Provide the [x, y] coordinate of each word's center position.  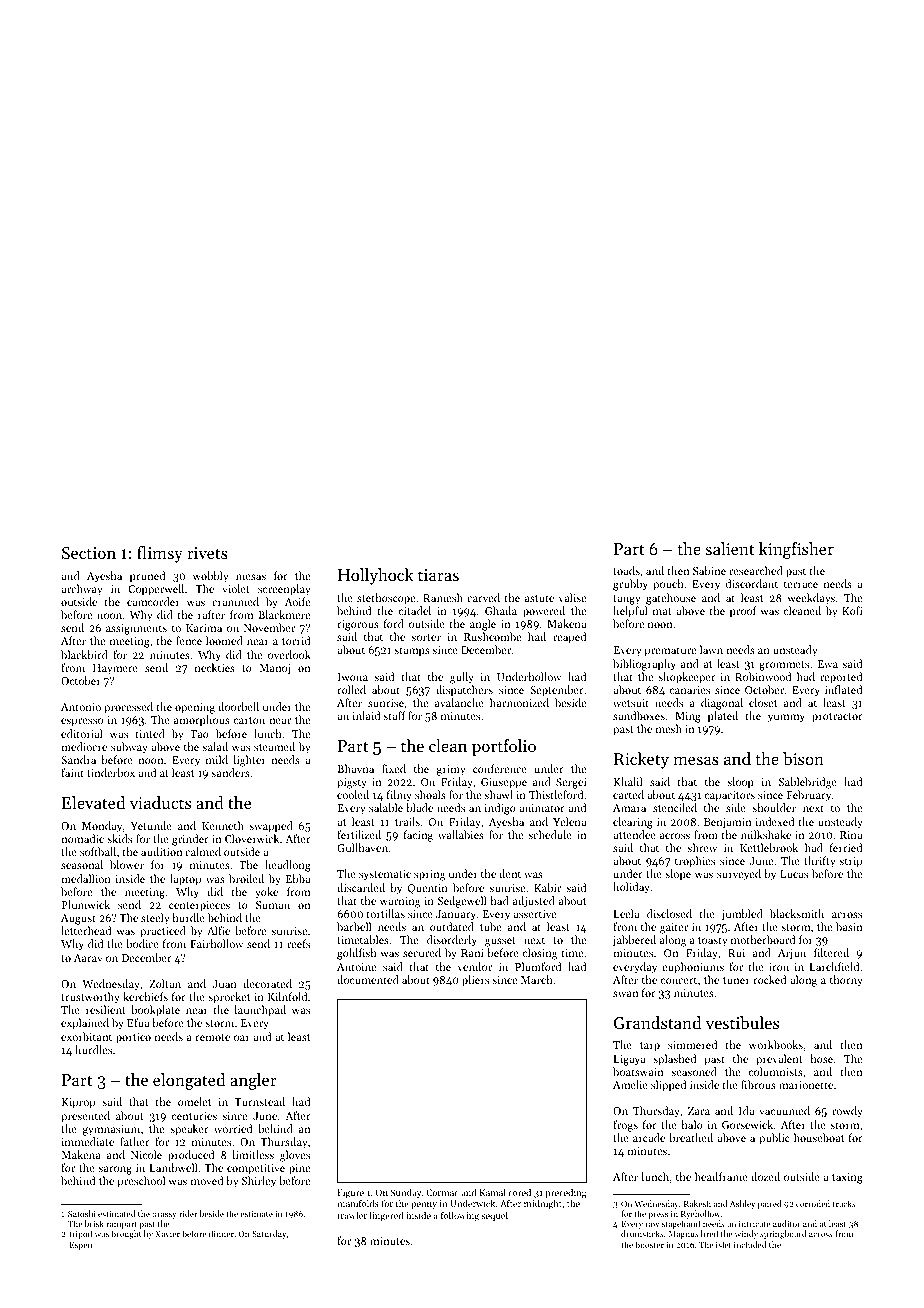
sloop [741, 783]
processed [128, 708]
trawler [352, 1215]
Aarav [88, 958]
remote [212, 1037]
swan [625, 994]
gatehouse [671, 599]
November [269, 627]
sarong [115, 1170]
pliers [475, 981]
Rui [736, 953]
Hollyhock [375, 576]
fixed [394, 768]
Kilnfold [287, 996]
